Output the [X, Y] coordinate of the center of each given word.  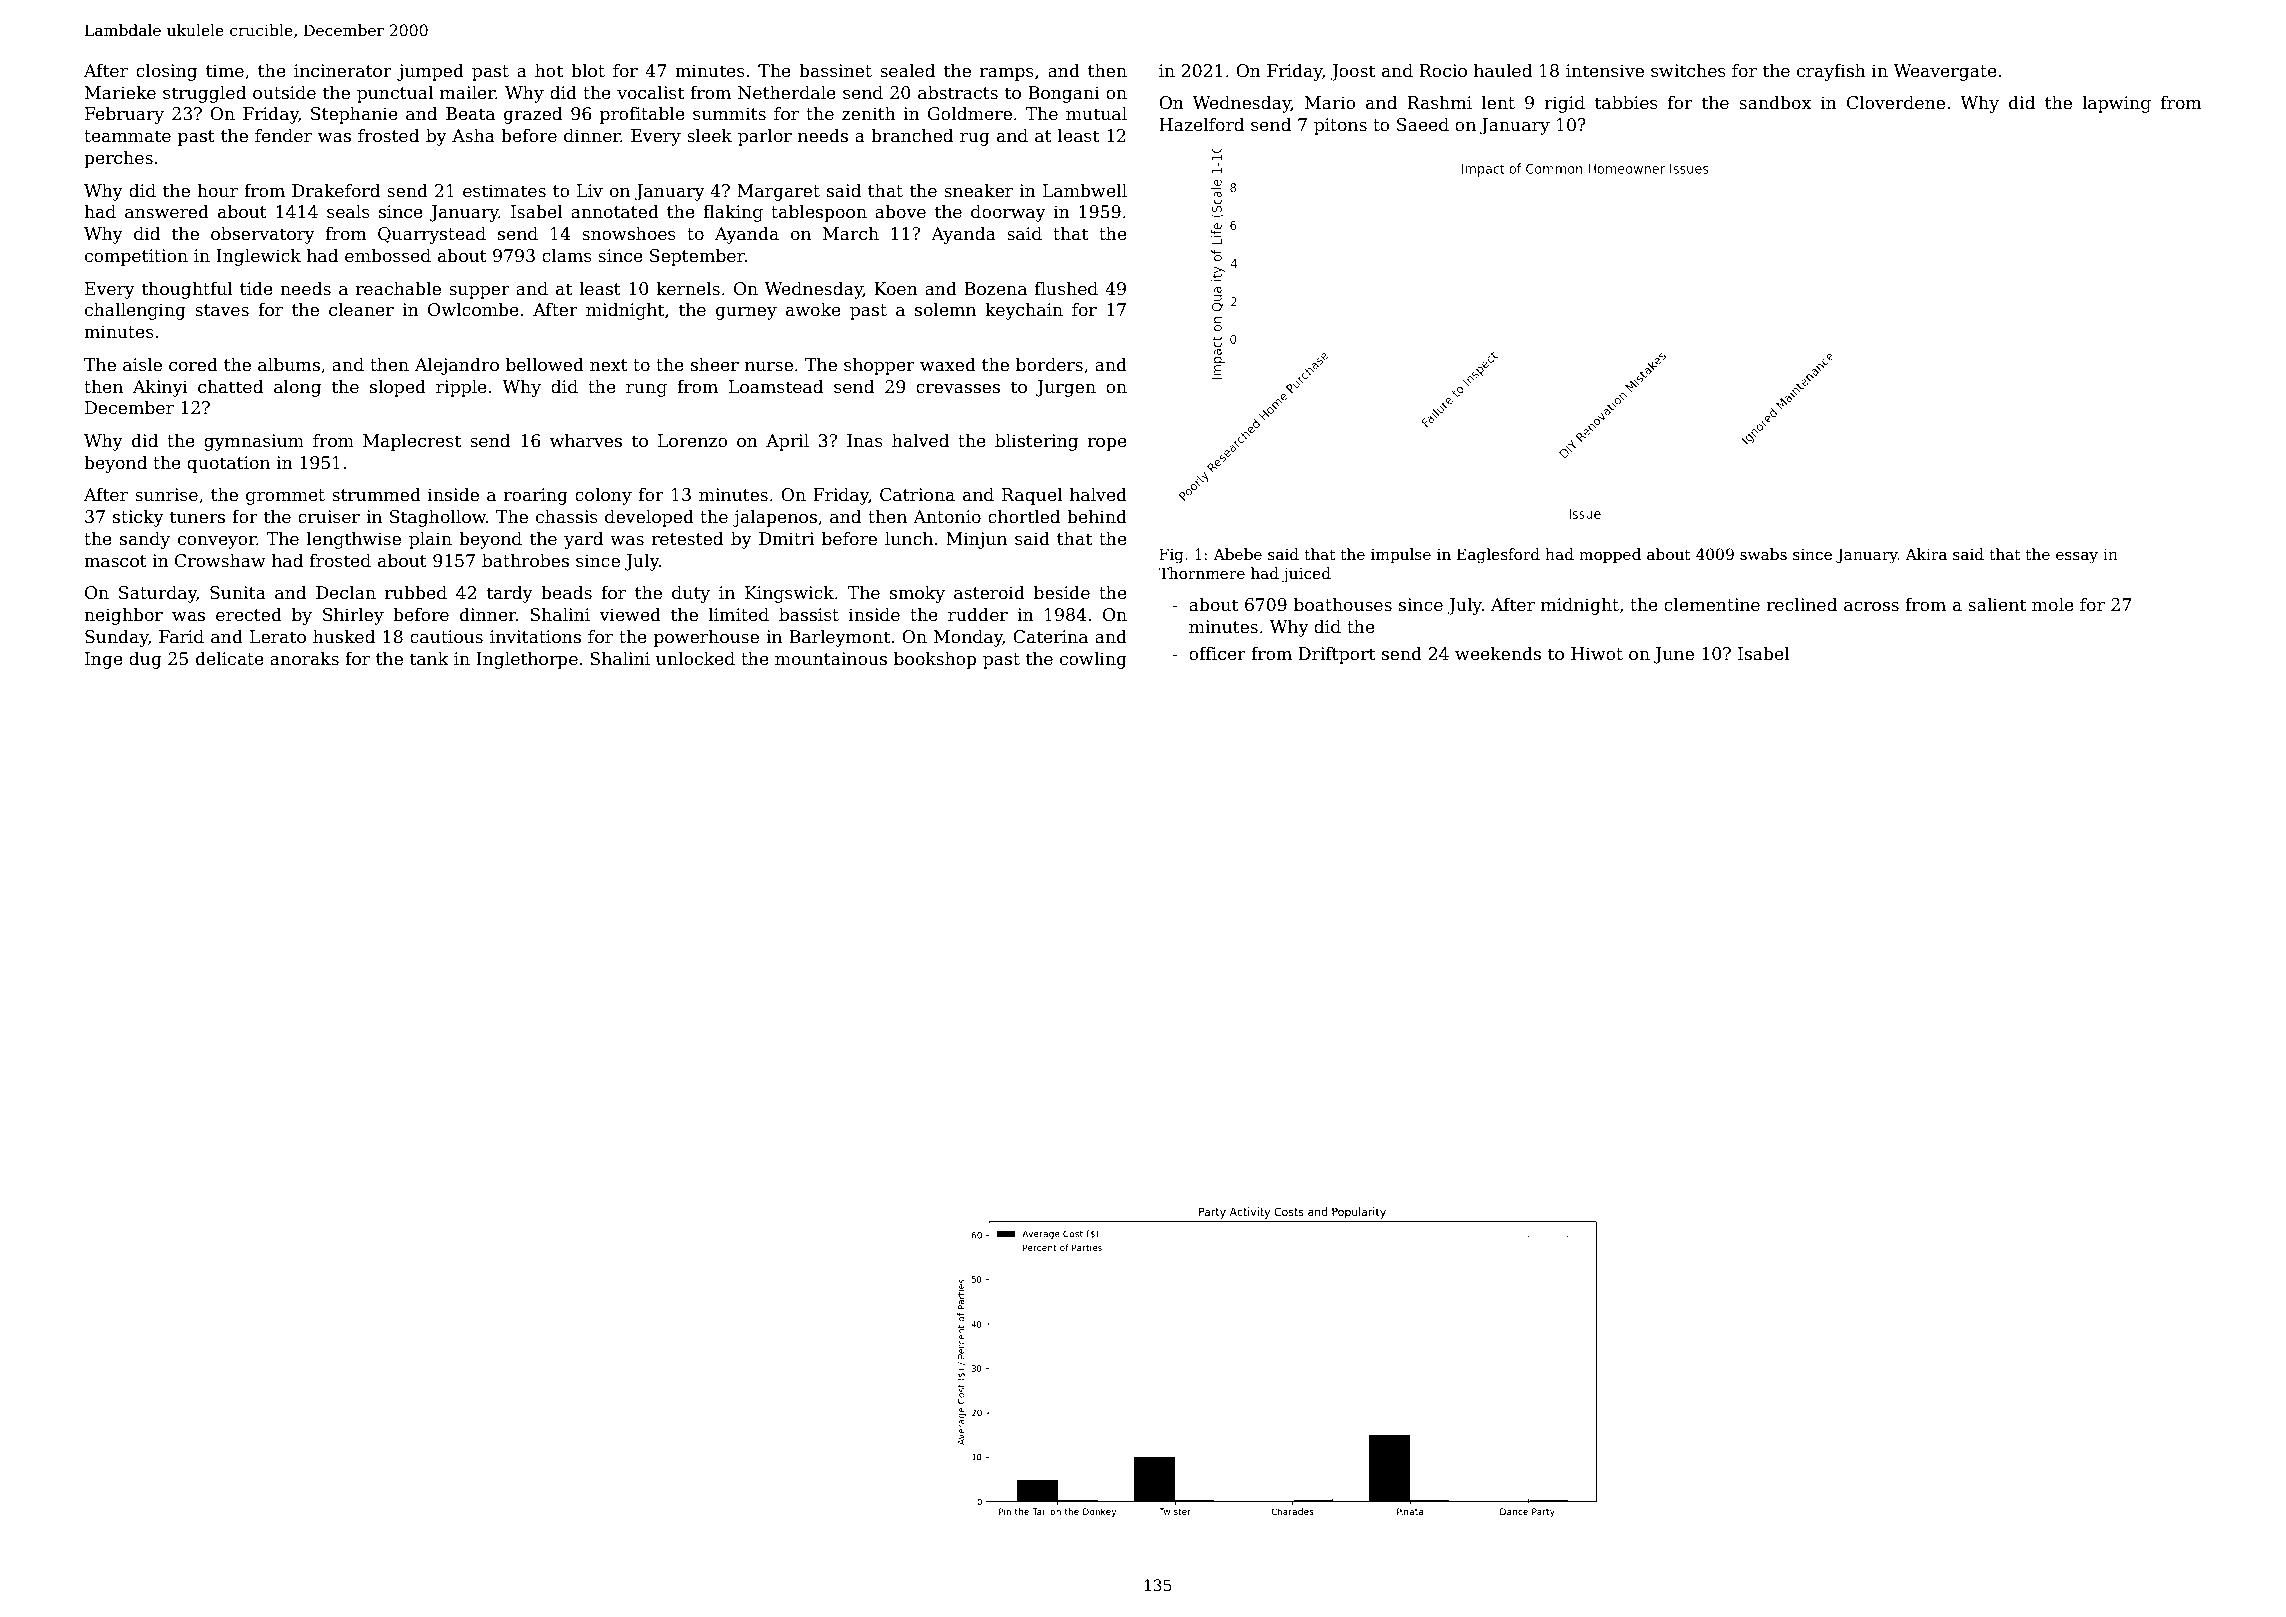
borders [1049, 364]
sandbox [1775, 102]
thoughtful [187, 290]
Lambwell [1085, 190]
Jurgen [1066, 388]
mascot [115, 561]
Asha [473, 135]
